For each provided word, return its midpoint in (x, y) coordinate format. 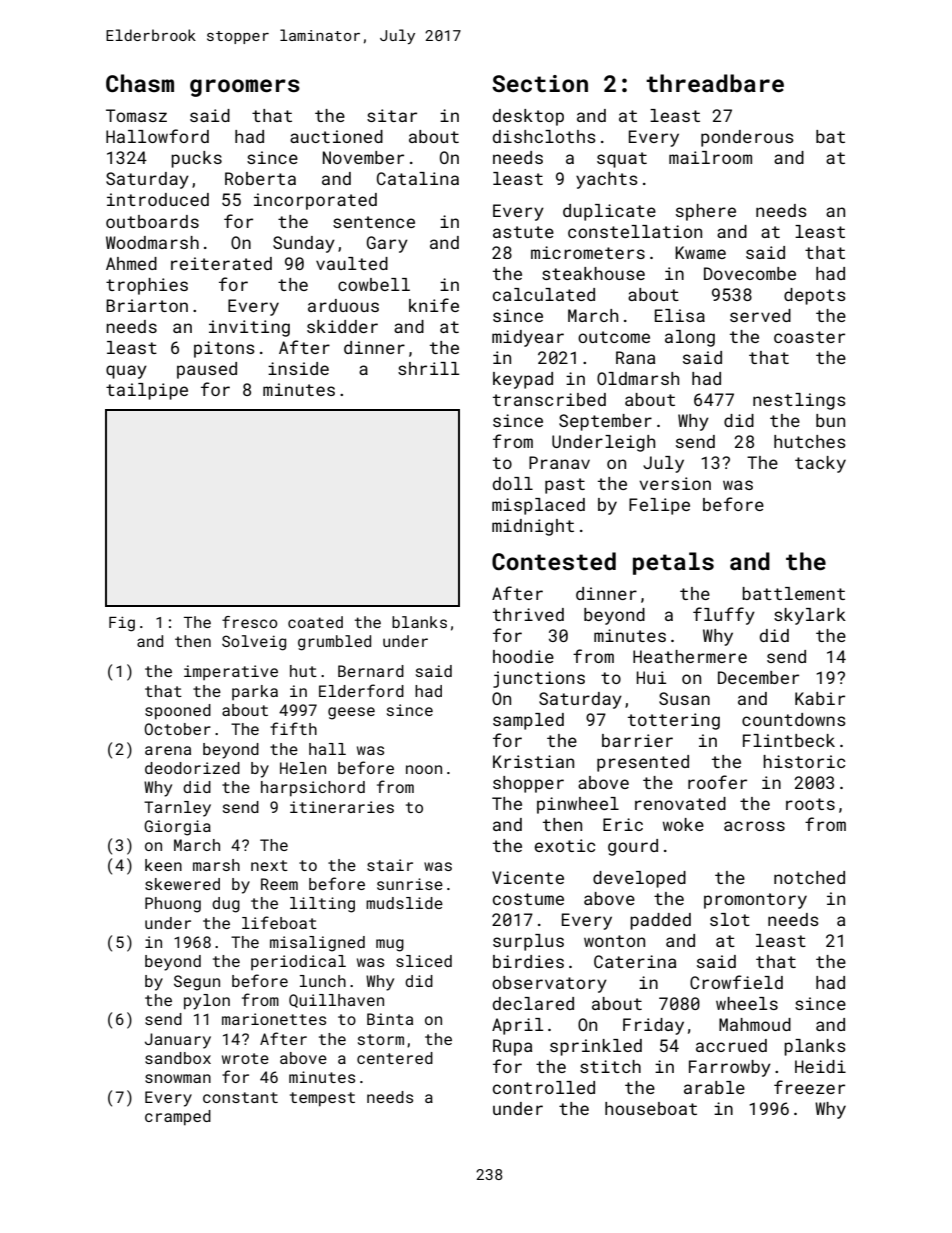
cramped (178, 1118)
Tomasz (136, 115)
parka (255, 692)
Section (540, 83)
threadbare (715, 83)
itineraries (342, 807)
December (758, 677)
